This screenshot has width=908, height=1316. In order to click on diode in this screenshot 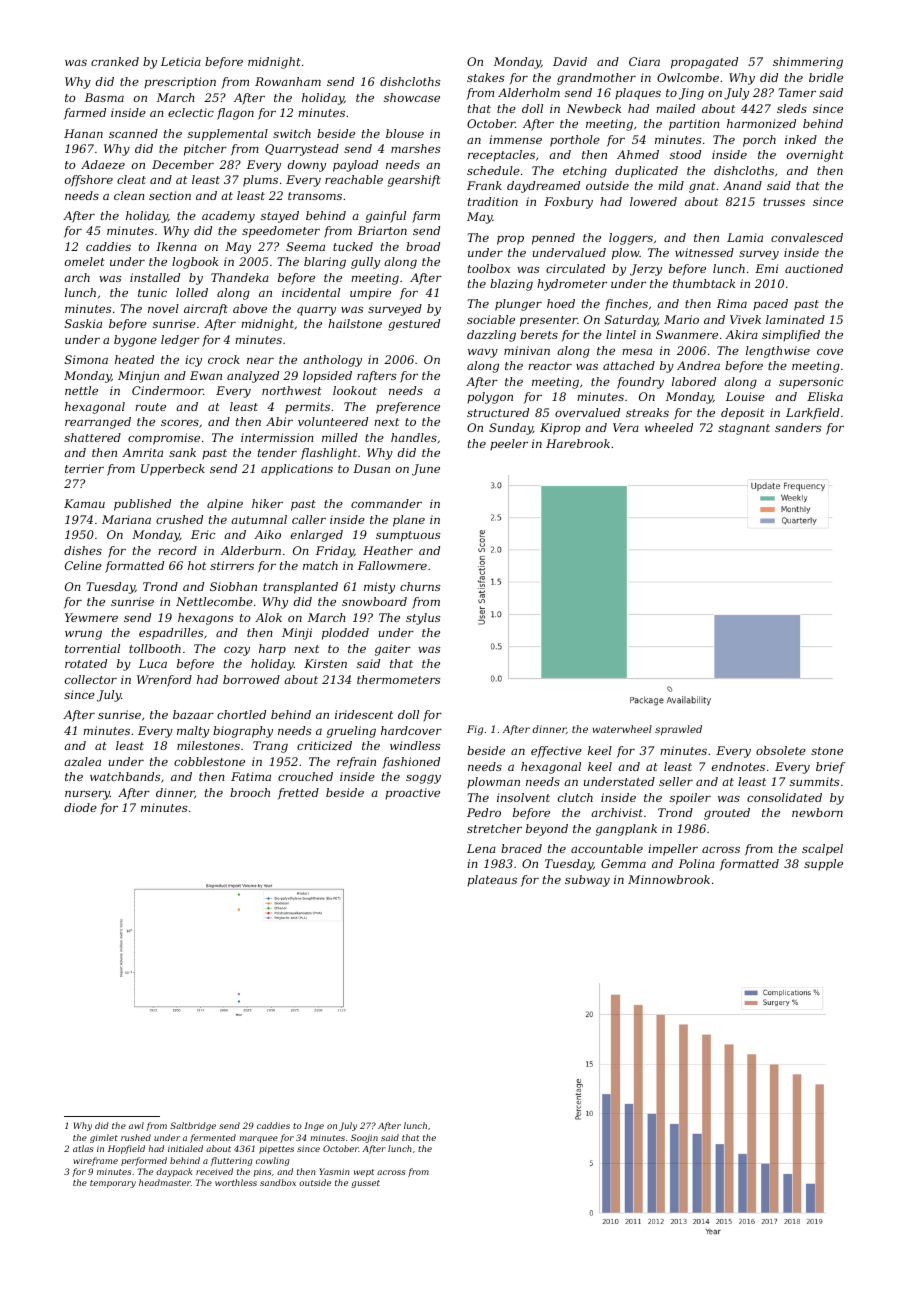, I will do `click(80, 807)`.
